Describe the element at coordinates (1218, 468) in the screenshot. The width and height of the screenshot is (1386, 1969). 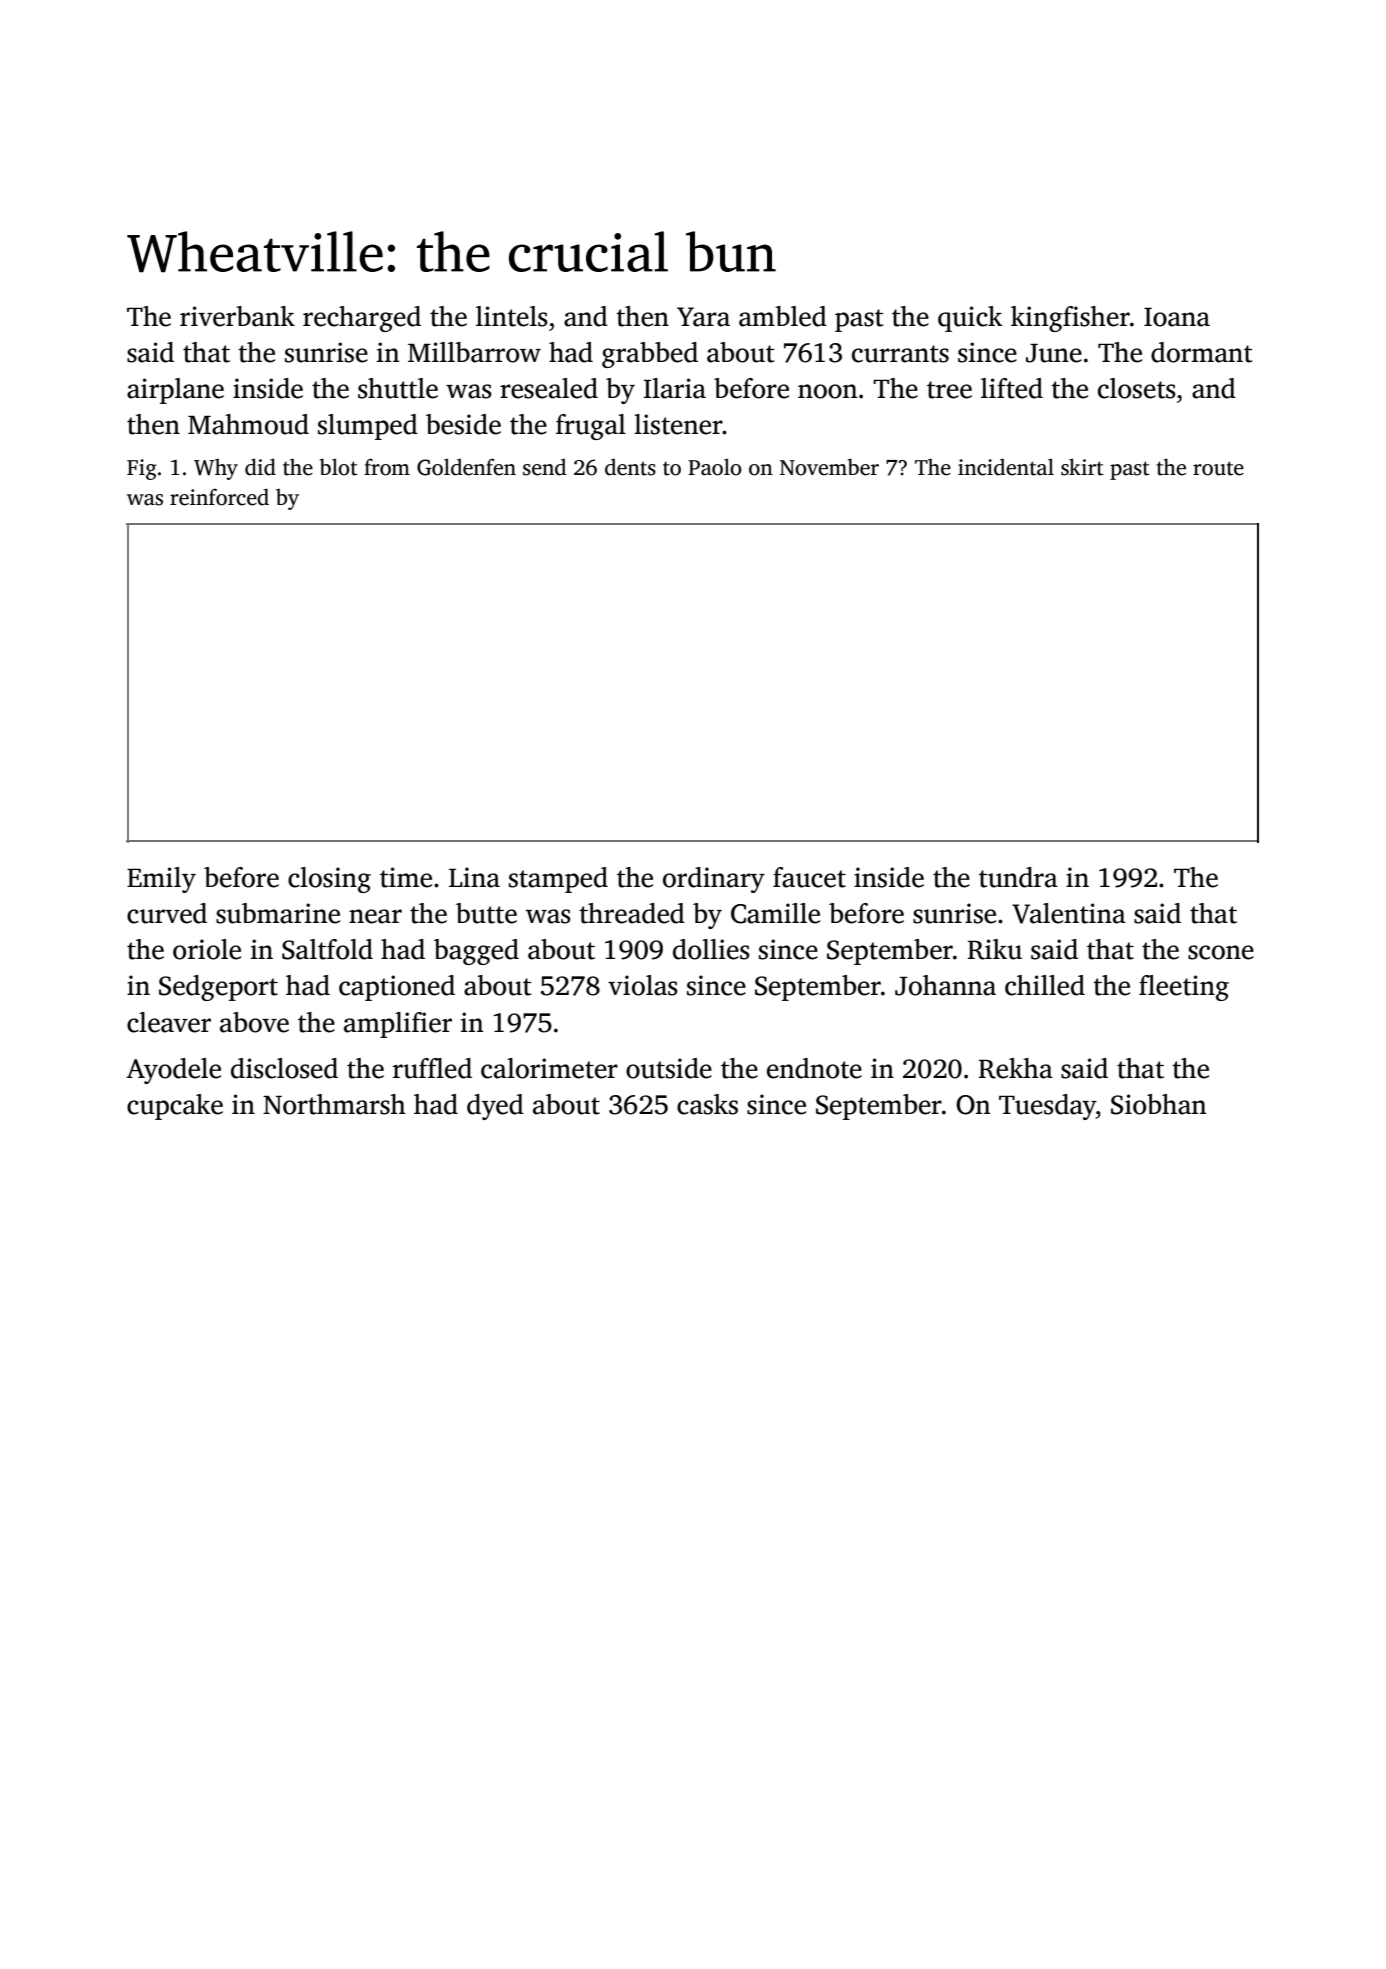
I see `route` at that location.
